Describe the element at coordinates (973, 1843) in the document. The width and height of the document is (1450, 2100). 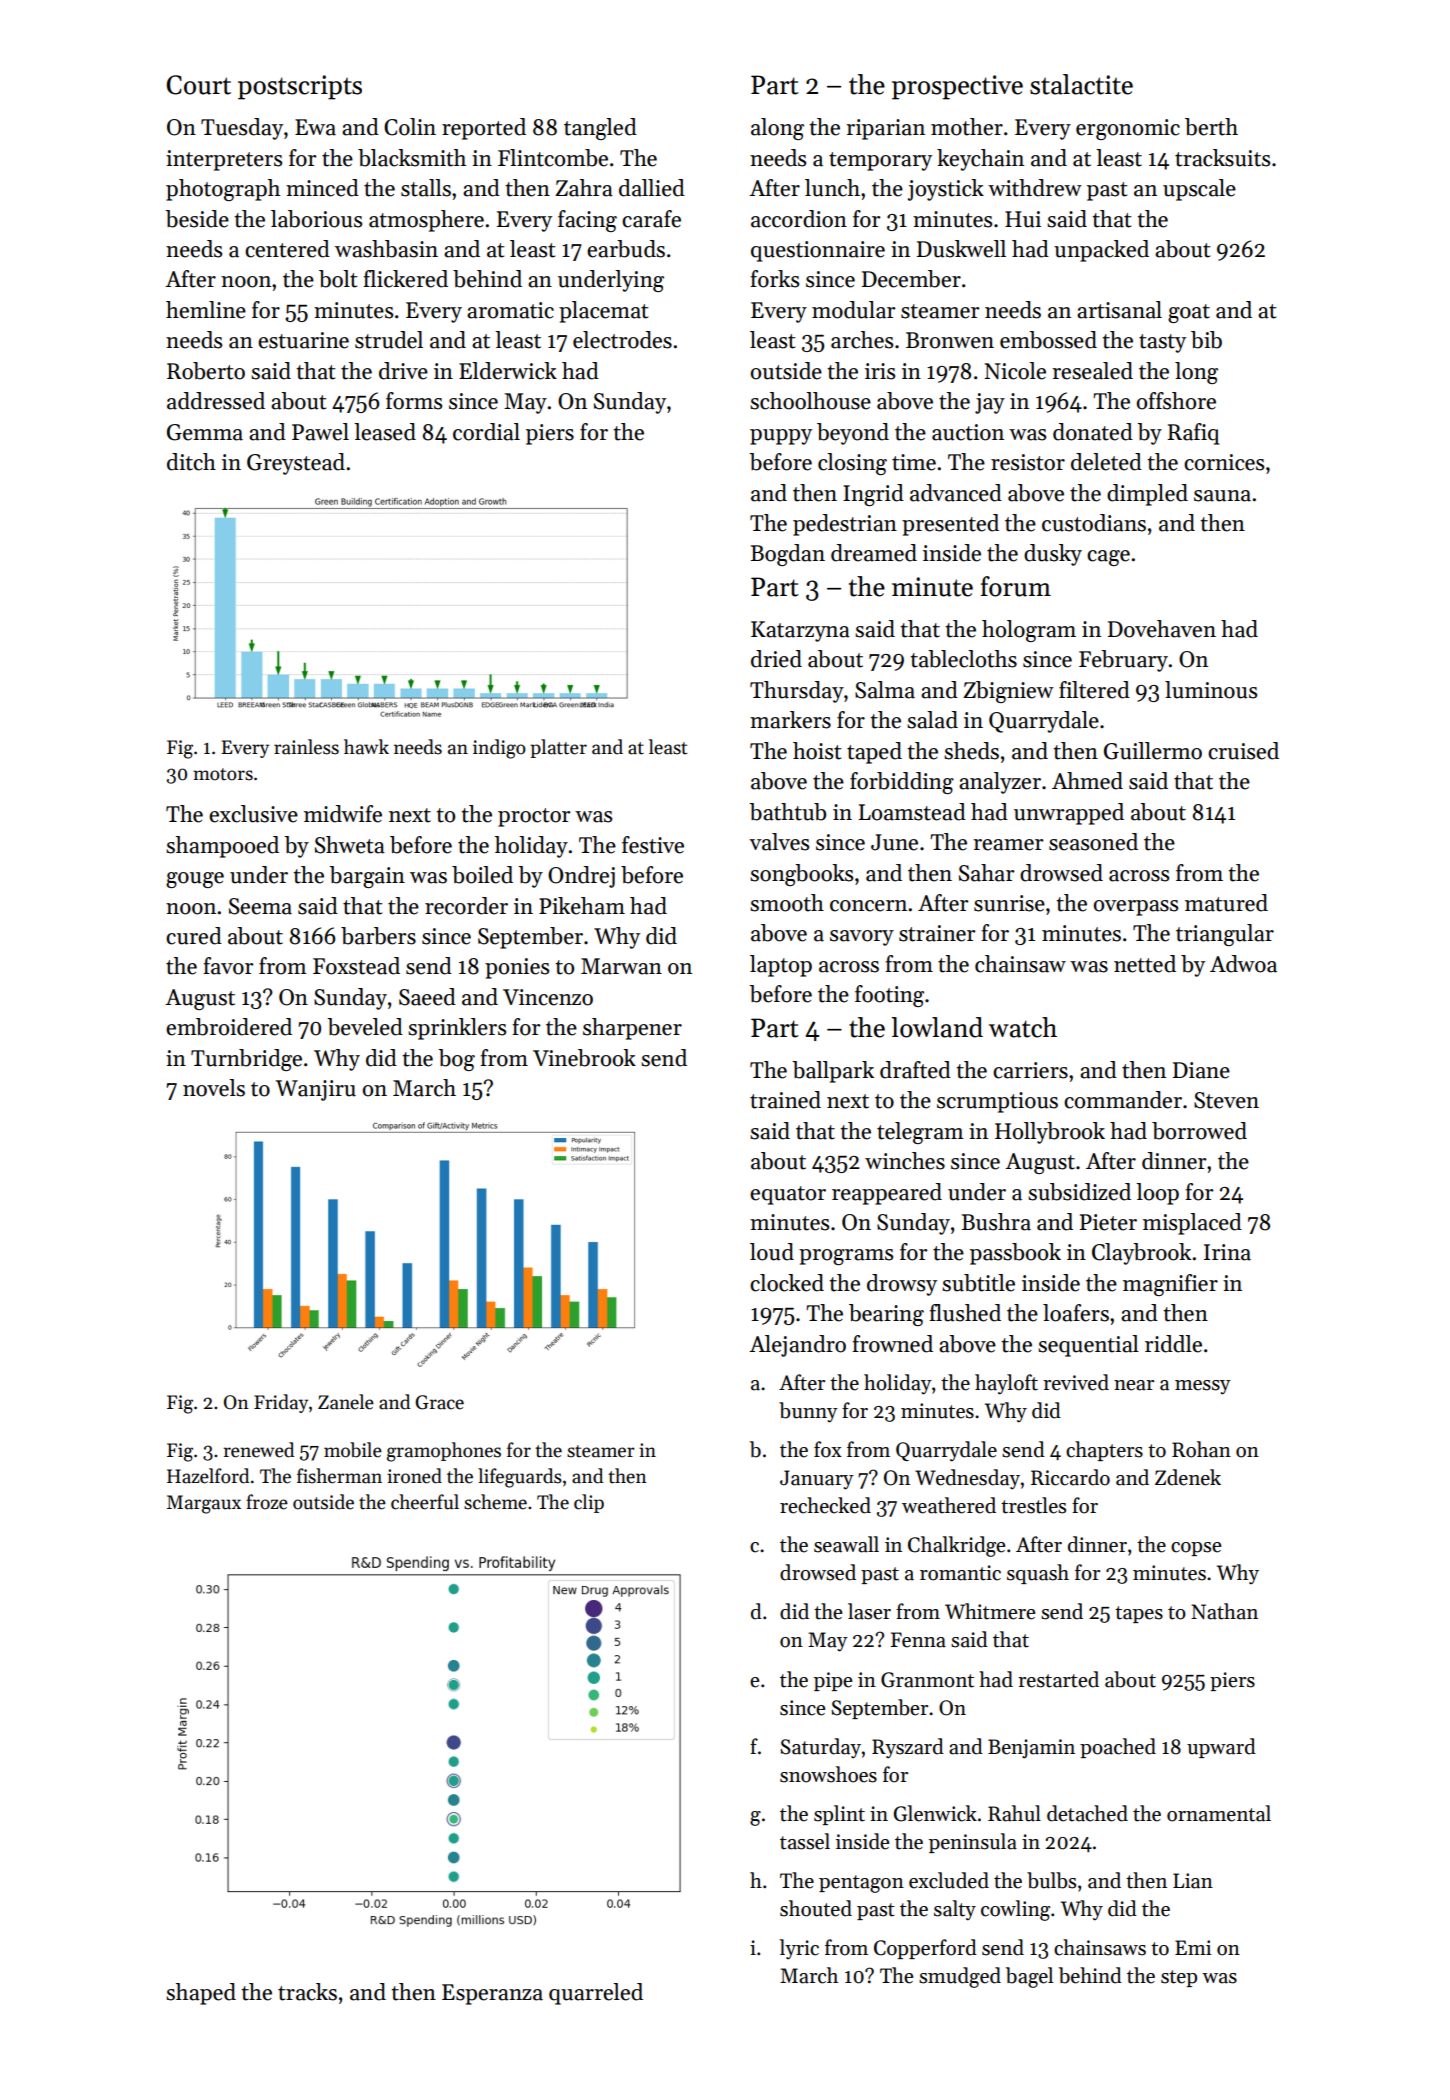
I see `peninsula` at that location.
